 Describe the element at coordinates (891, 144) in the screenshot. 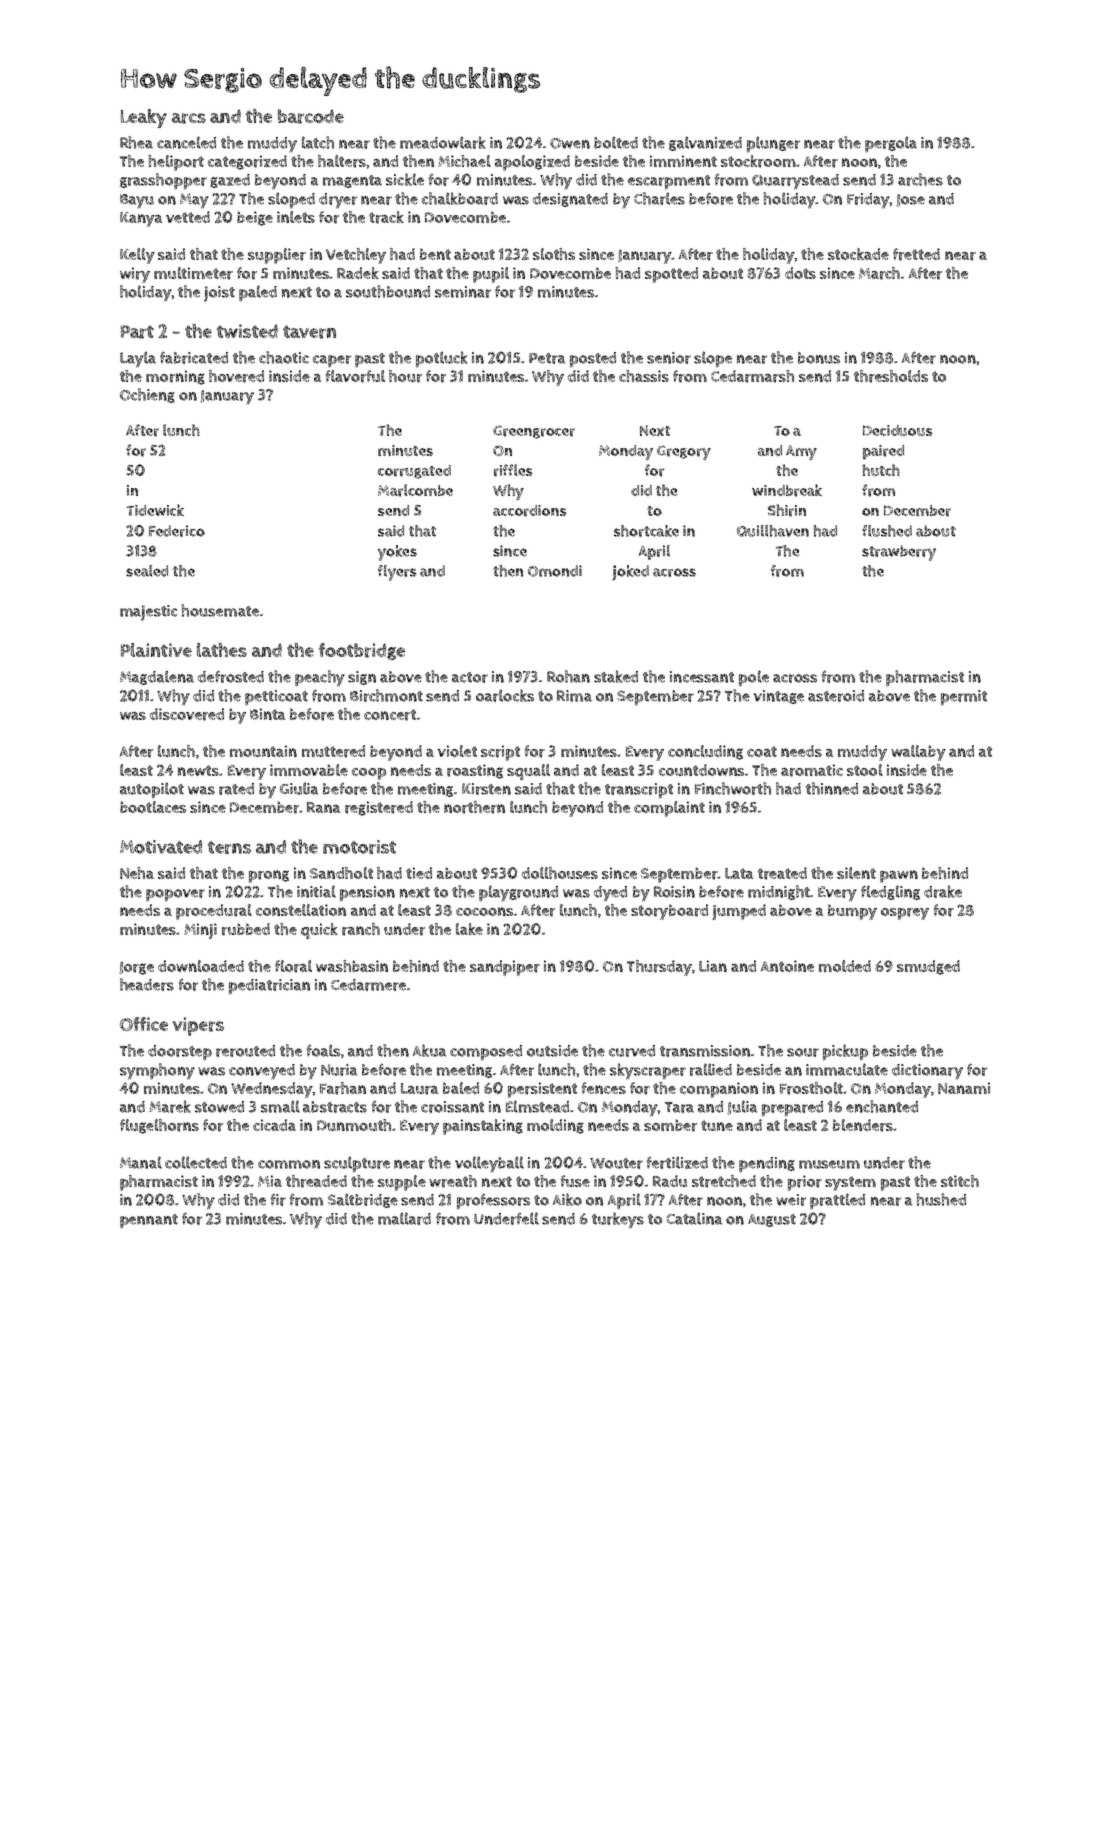

I see `pergola` at that location.
